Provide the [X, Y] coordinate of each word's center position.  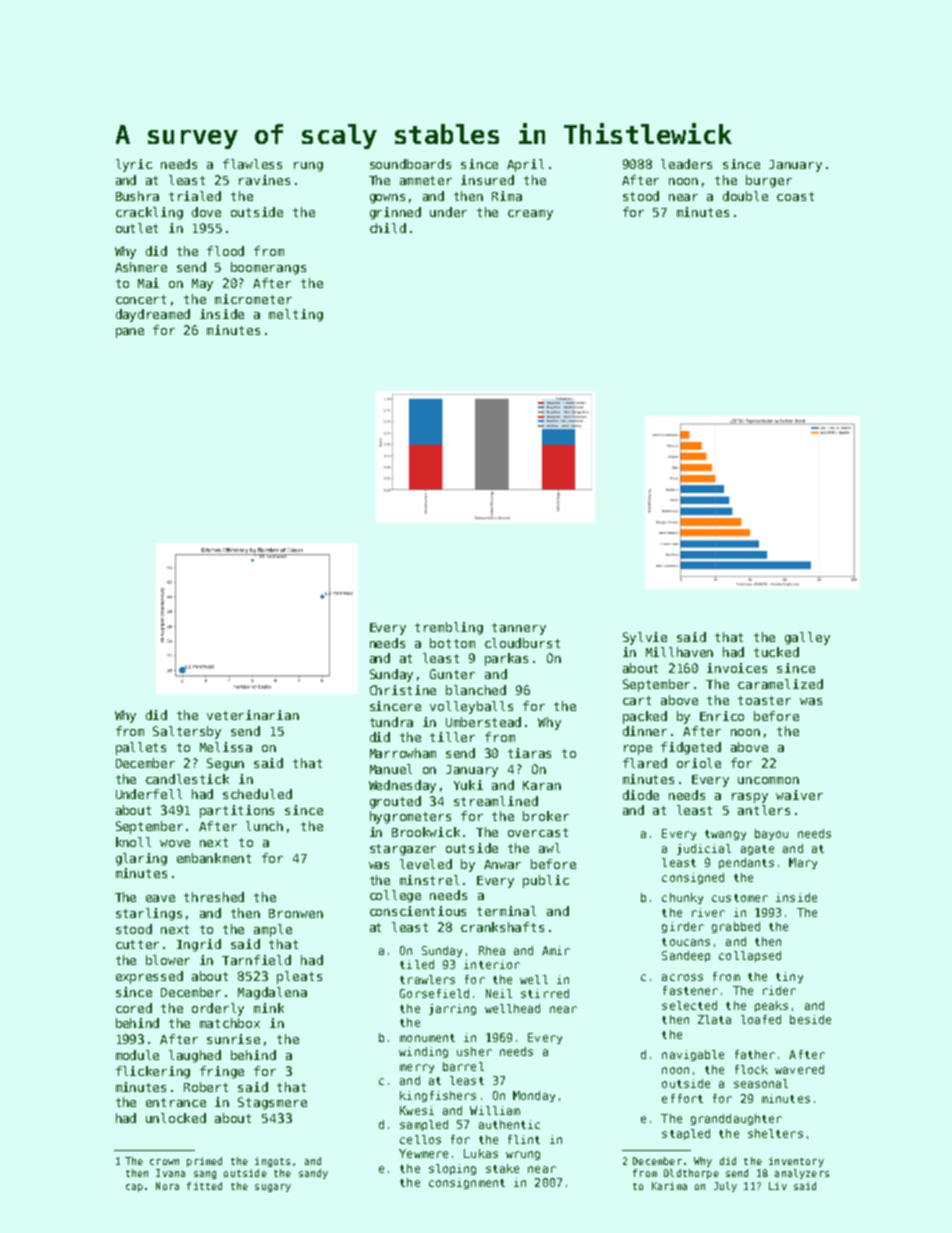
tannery [519, 629]
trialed [195, 196]
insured [487, 180]
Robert [206, 1087]
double [745, 196]
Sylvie [645, 638]
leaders [686, 164]
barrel [463, 1066]
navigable [693, 1055]
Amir [556, 950]
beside [810, 1019]
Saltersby [187, 732]
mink [269, 1008]
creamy [530, 215]
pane [130, 333]
